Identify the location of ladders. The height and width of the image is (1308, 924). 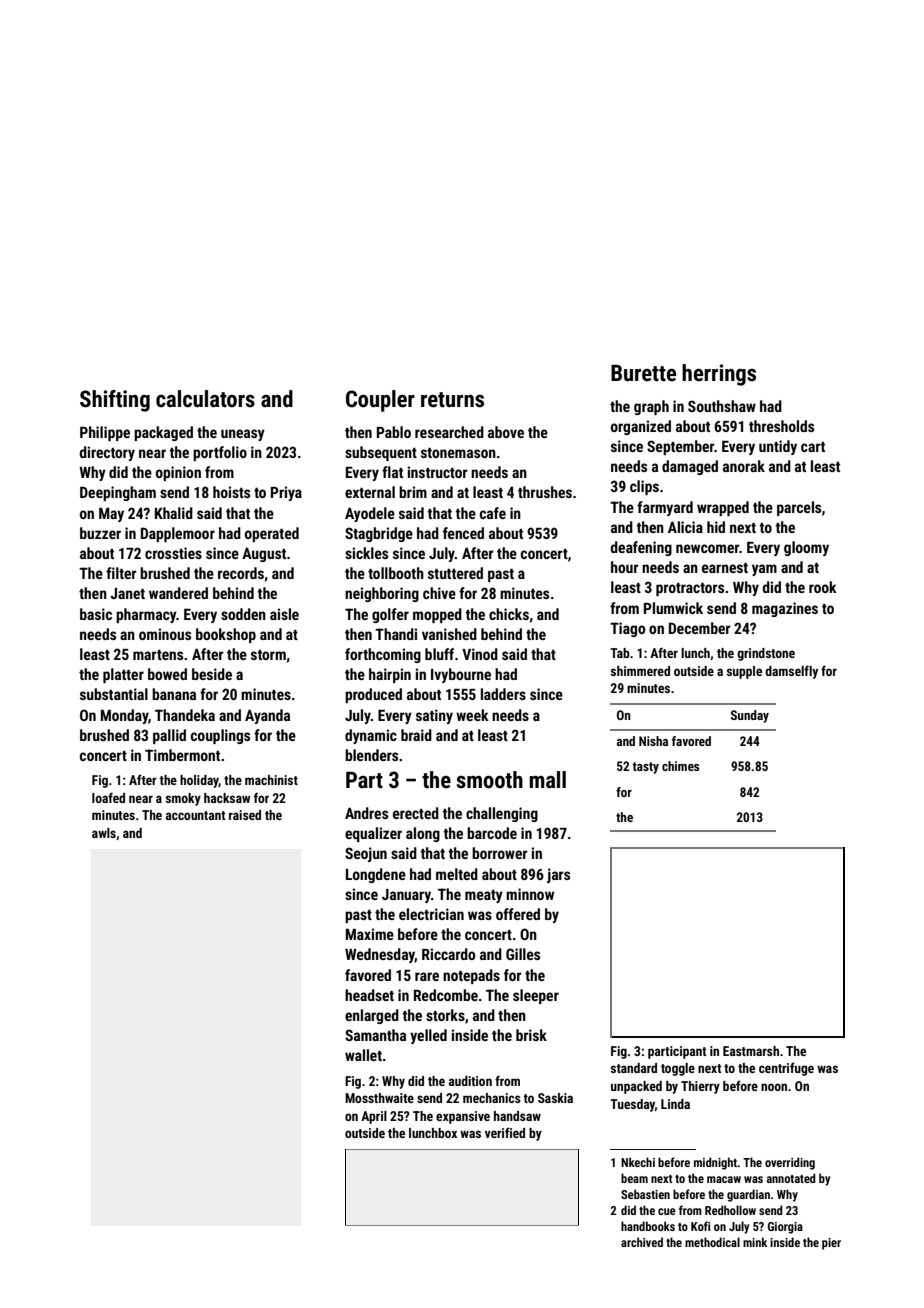
(503, 694).
